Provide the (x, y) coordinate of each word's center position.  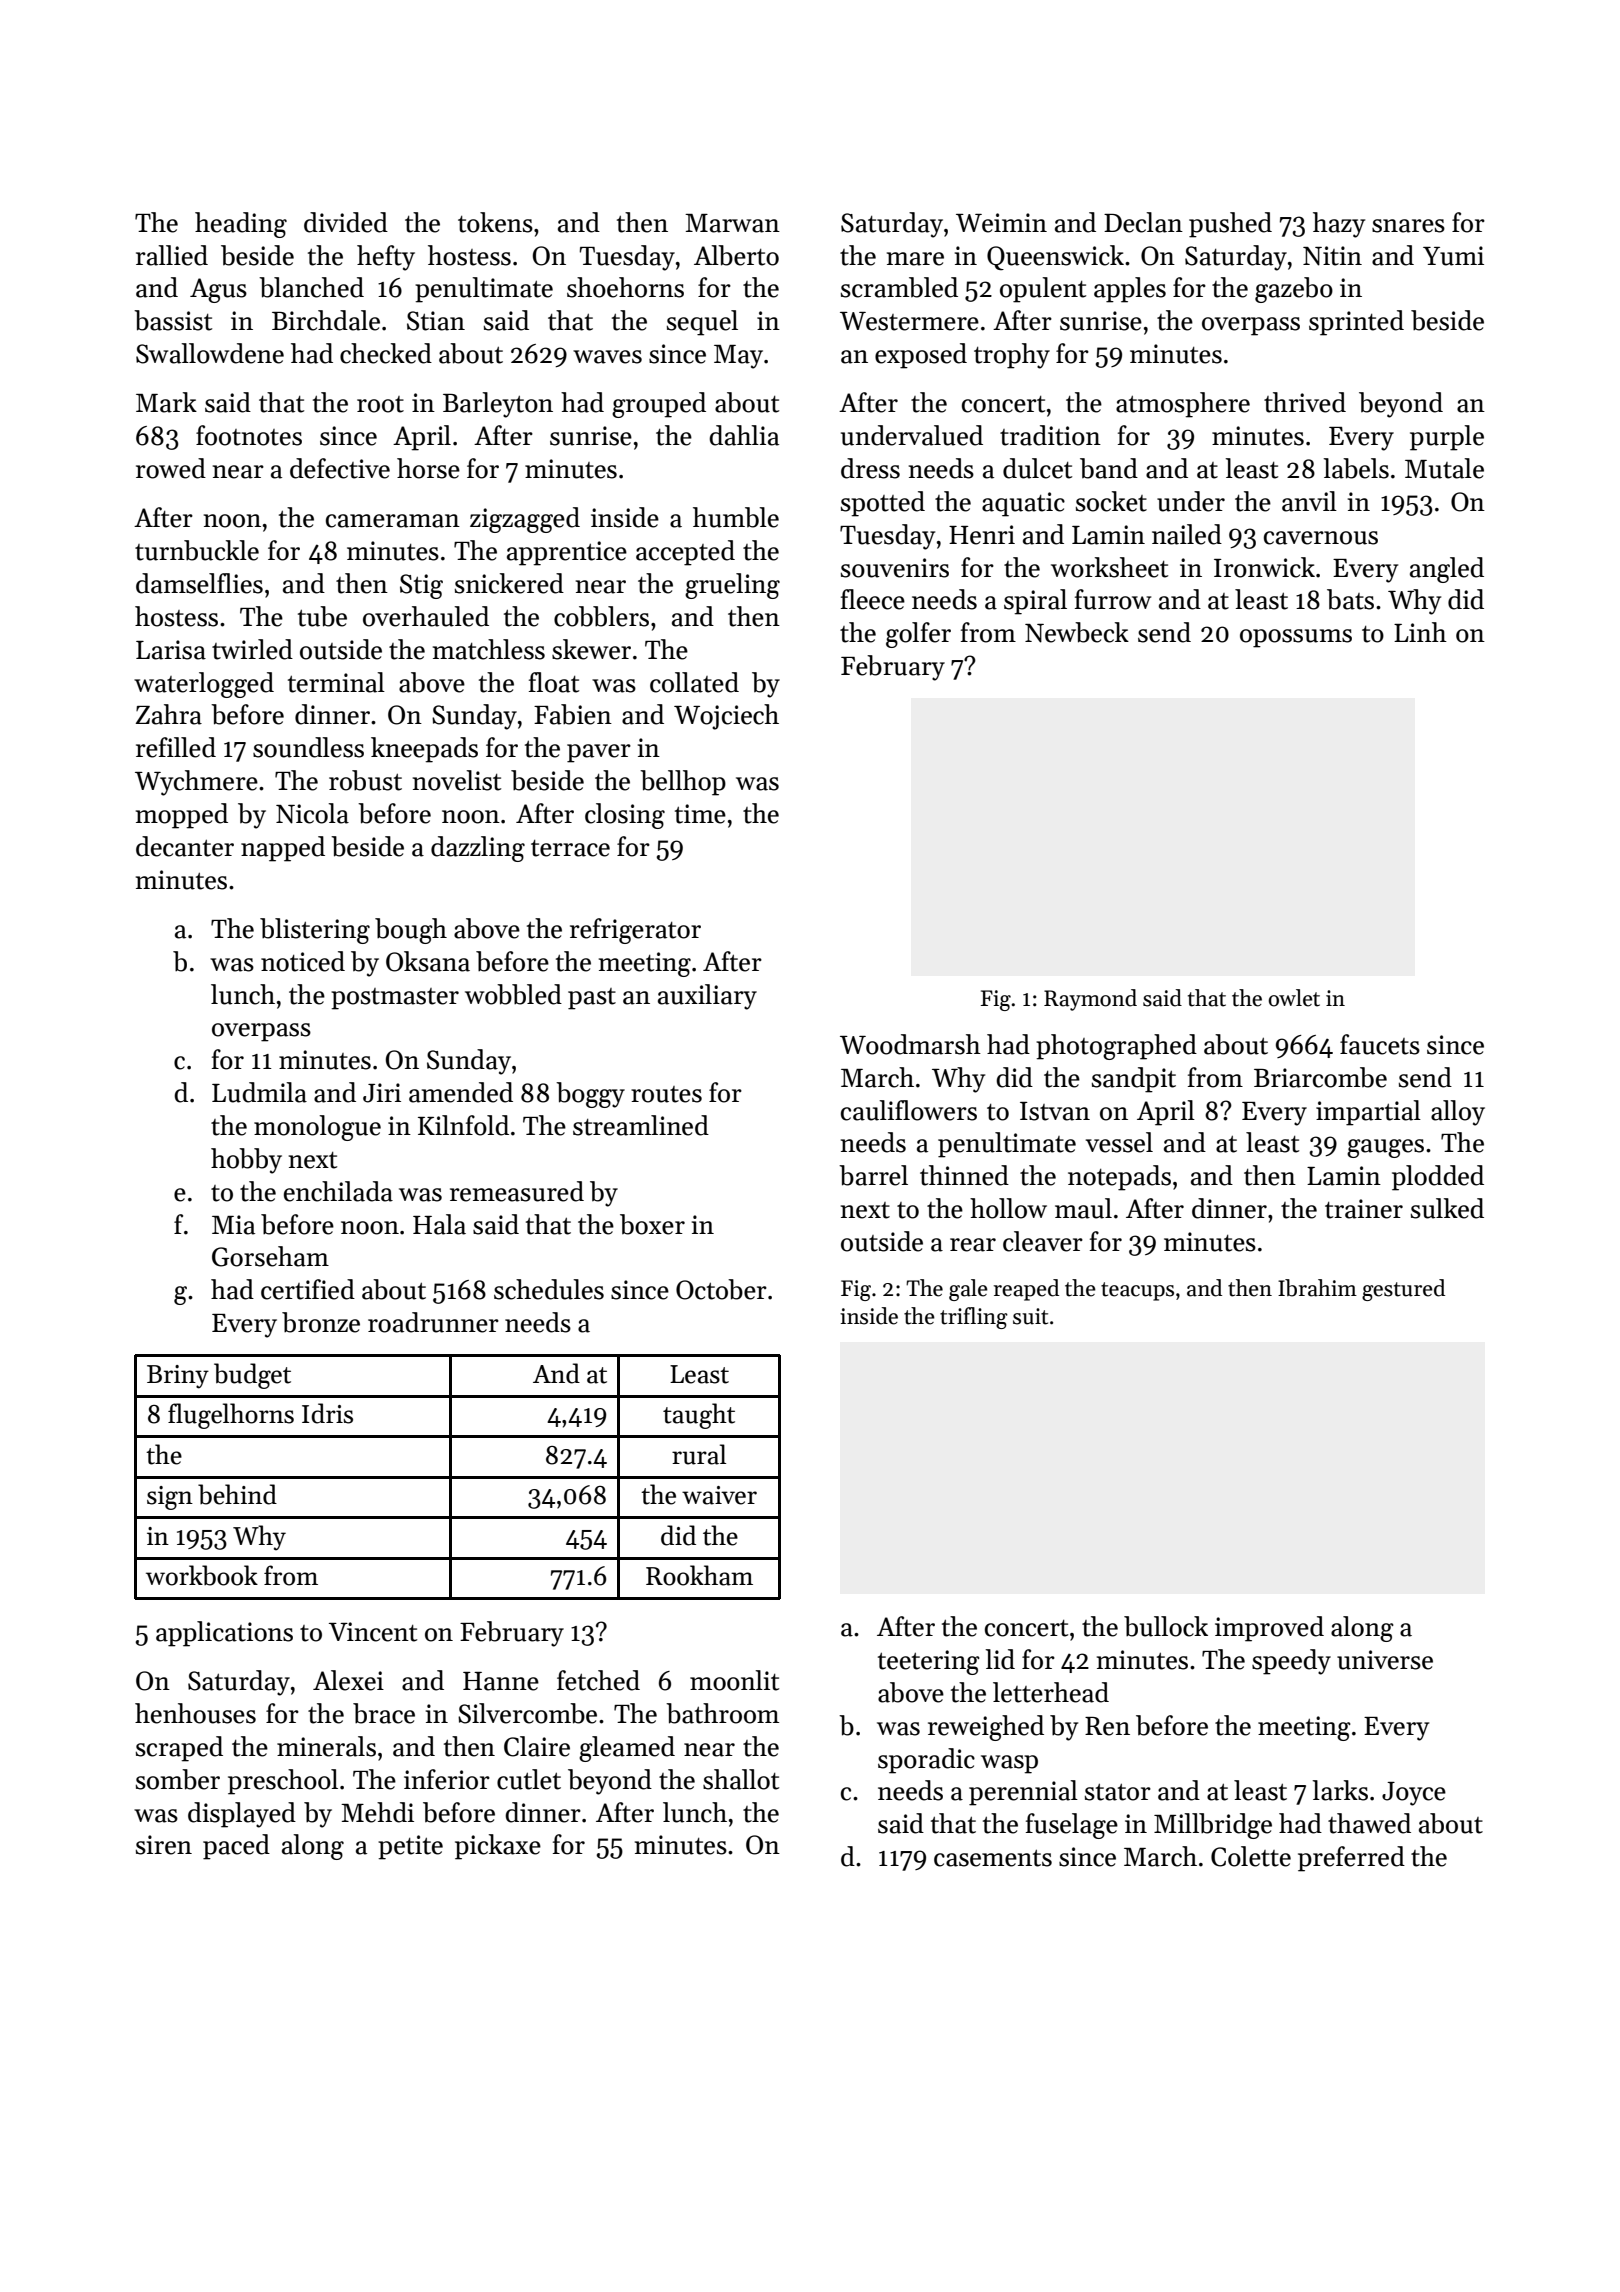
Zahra (169, 714)
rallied (172, 255)
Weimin (1001, 223)
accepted (685, 553)
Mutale (1444, 468)
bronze (321, 1322)
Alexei (348, 1680)
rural (699, 1454)
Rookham (699, 1575)
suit (1030, 1316)
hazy (1339, 225)
